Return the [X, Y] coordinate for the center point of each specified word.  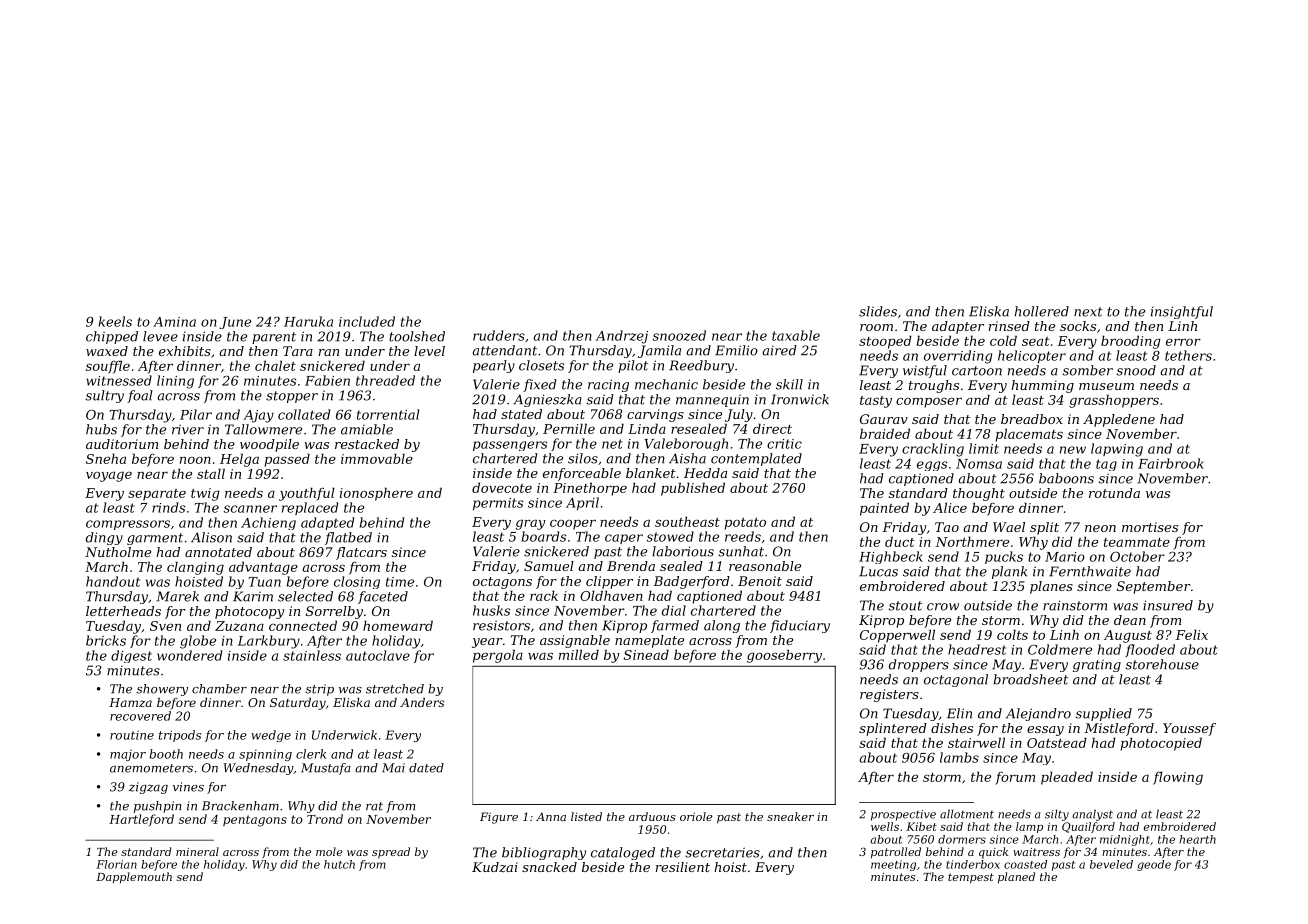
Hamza [130, 702]
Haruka [308, 321]
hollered [1042, 311]
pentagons [255, 821]
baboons [1066, 478]
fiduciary [800, 626]
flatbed [348, 538]
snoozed [679, 335]
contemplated [756, 459]
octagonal [956, 680]
